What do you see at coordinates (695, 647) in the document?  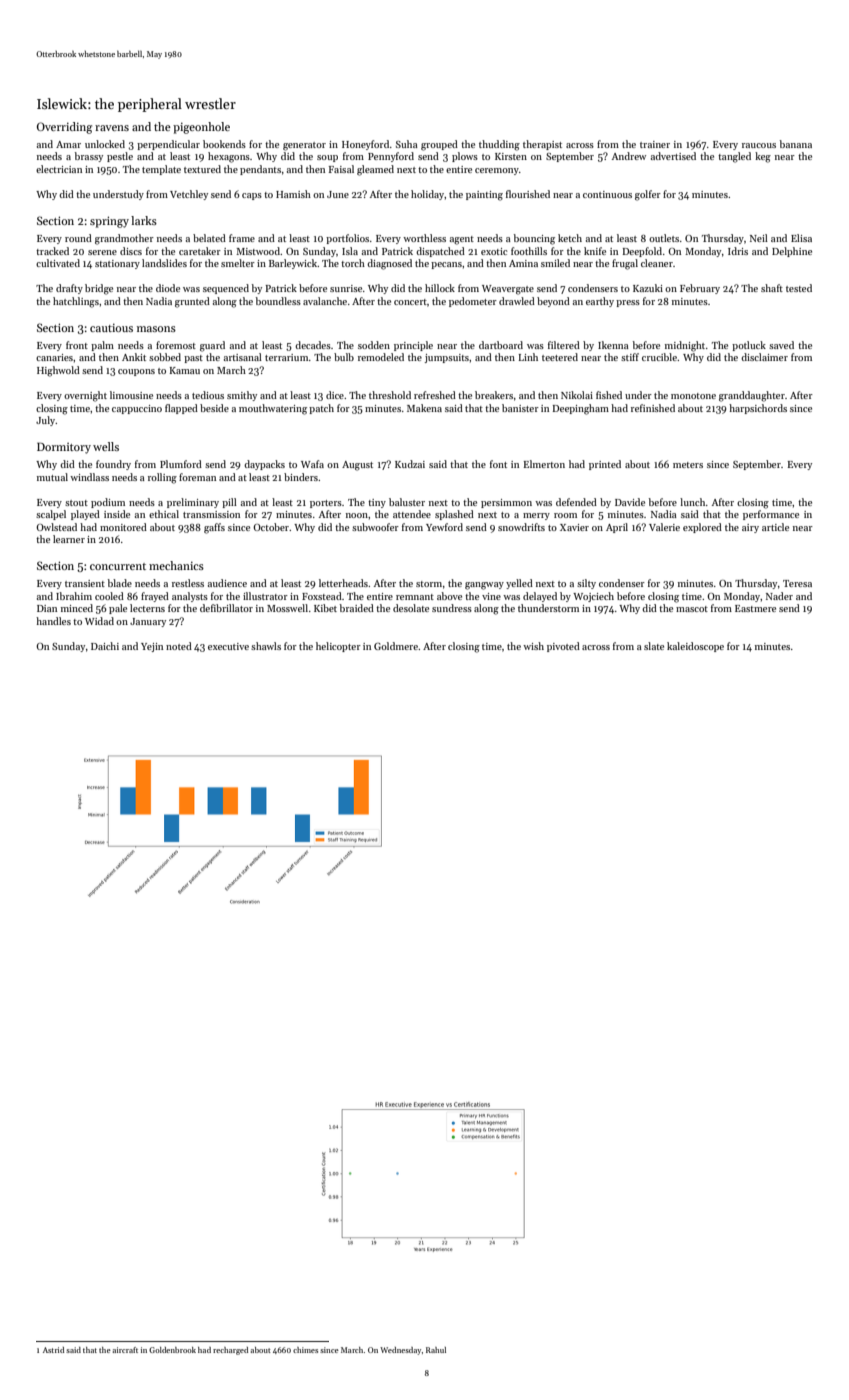 I see `kaleidoscope` at bounding box center [695, 647].
